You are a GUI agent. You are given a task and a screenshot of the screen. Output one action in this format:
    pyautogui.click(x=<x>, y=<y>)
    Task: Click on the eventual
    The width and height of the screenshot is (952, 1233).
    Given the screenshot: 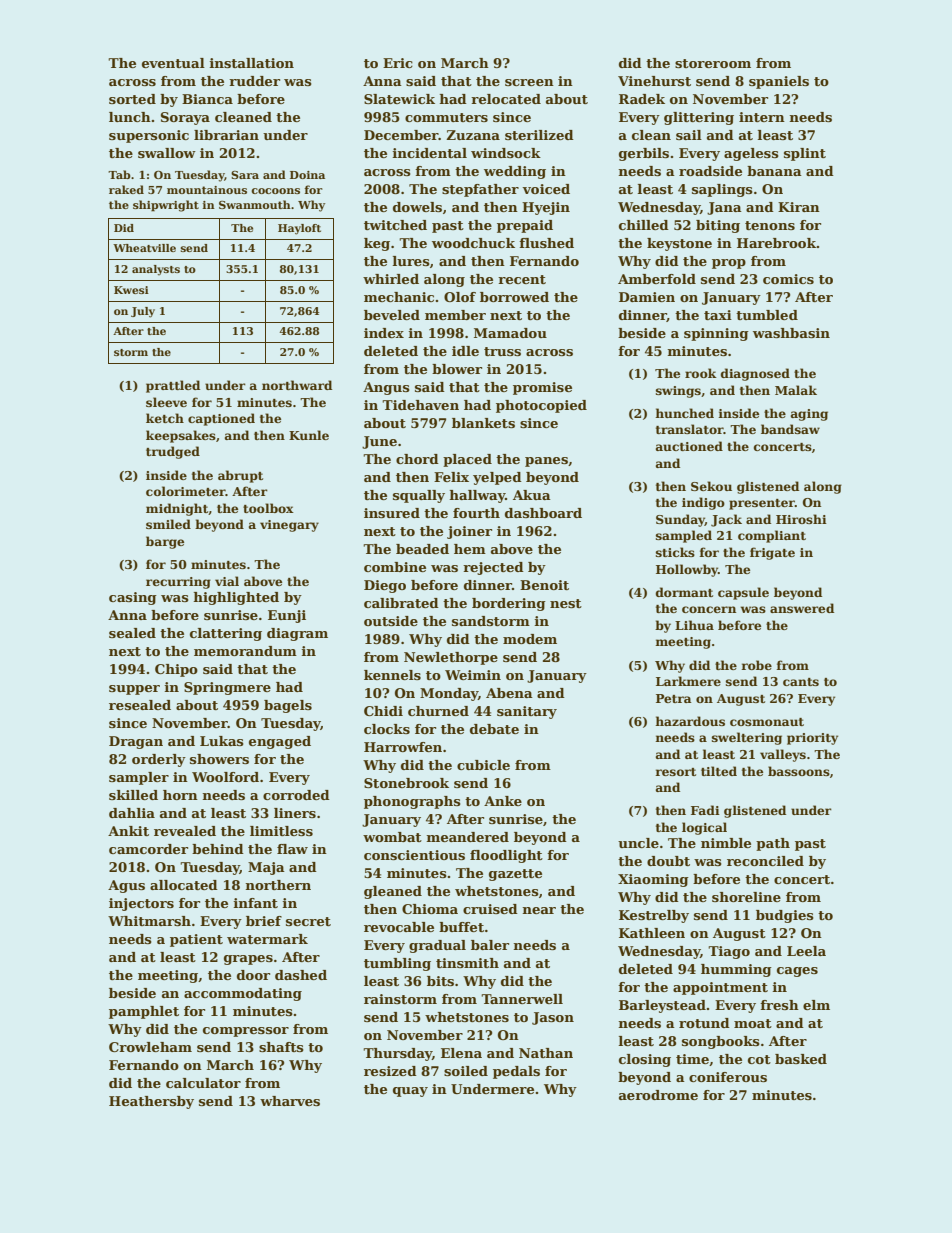 What is the action you would take?
    pyautogui.click(x=173, y=63)
